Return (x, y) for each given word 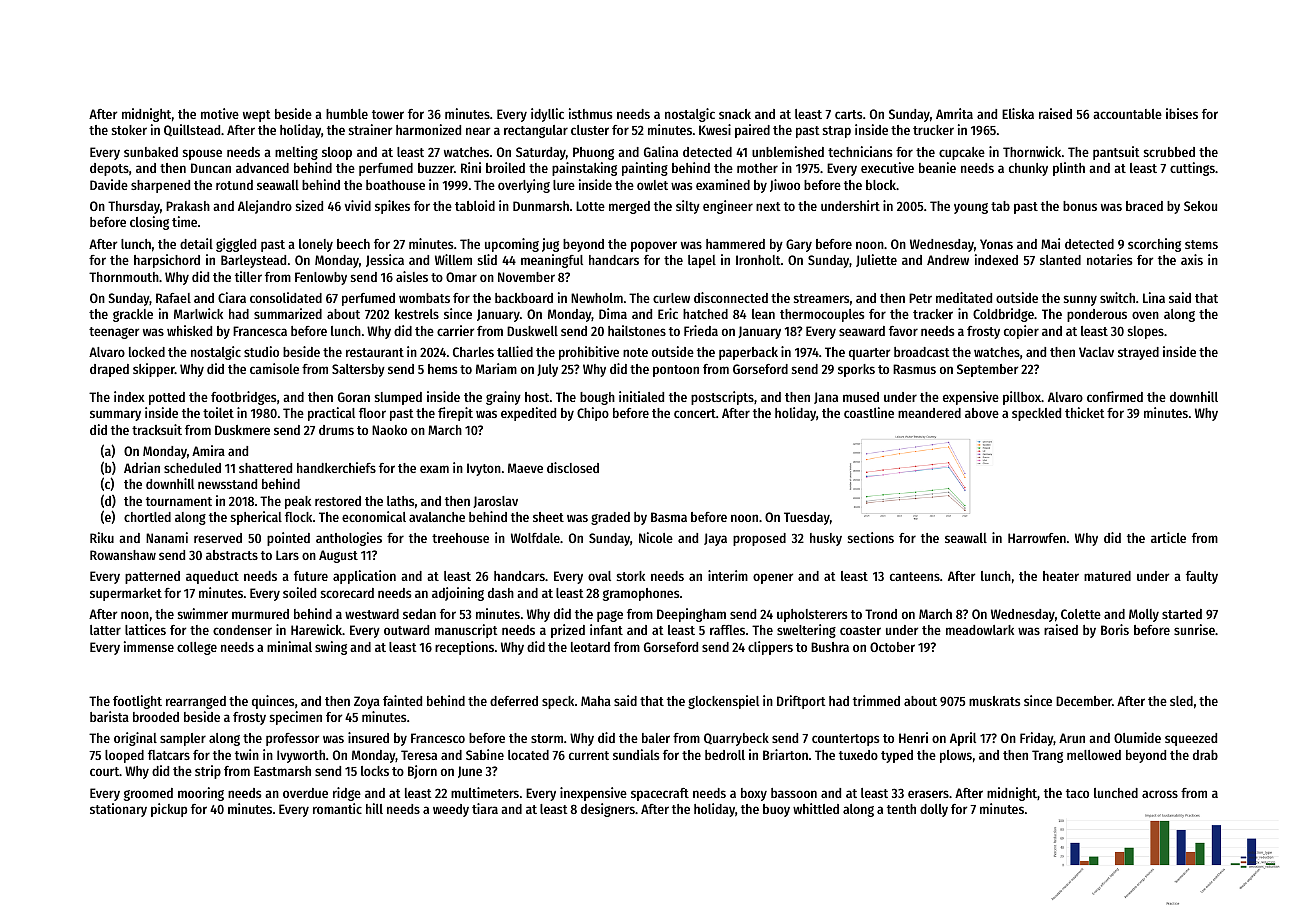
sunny (1080, 300)
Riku (102, 537)
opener (773, 578)
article (1168, 537)
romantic (337, 808)
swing (331, 648)
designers (608, 810)
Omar (461, 277)
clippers (770, 648)
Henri (913, 737)
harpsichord (167, 261)
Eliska (1018, 113)
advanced (262, 168)
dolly (934, 810)
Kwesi (715, 129)
